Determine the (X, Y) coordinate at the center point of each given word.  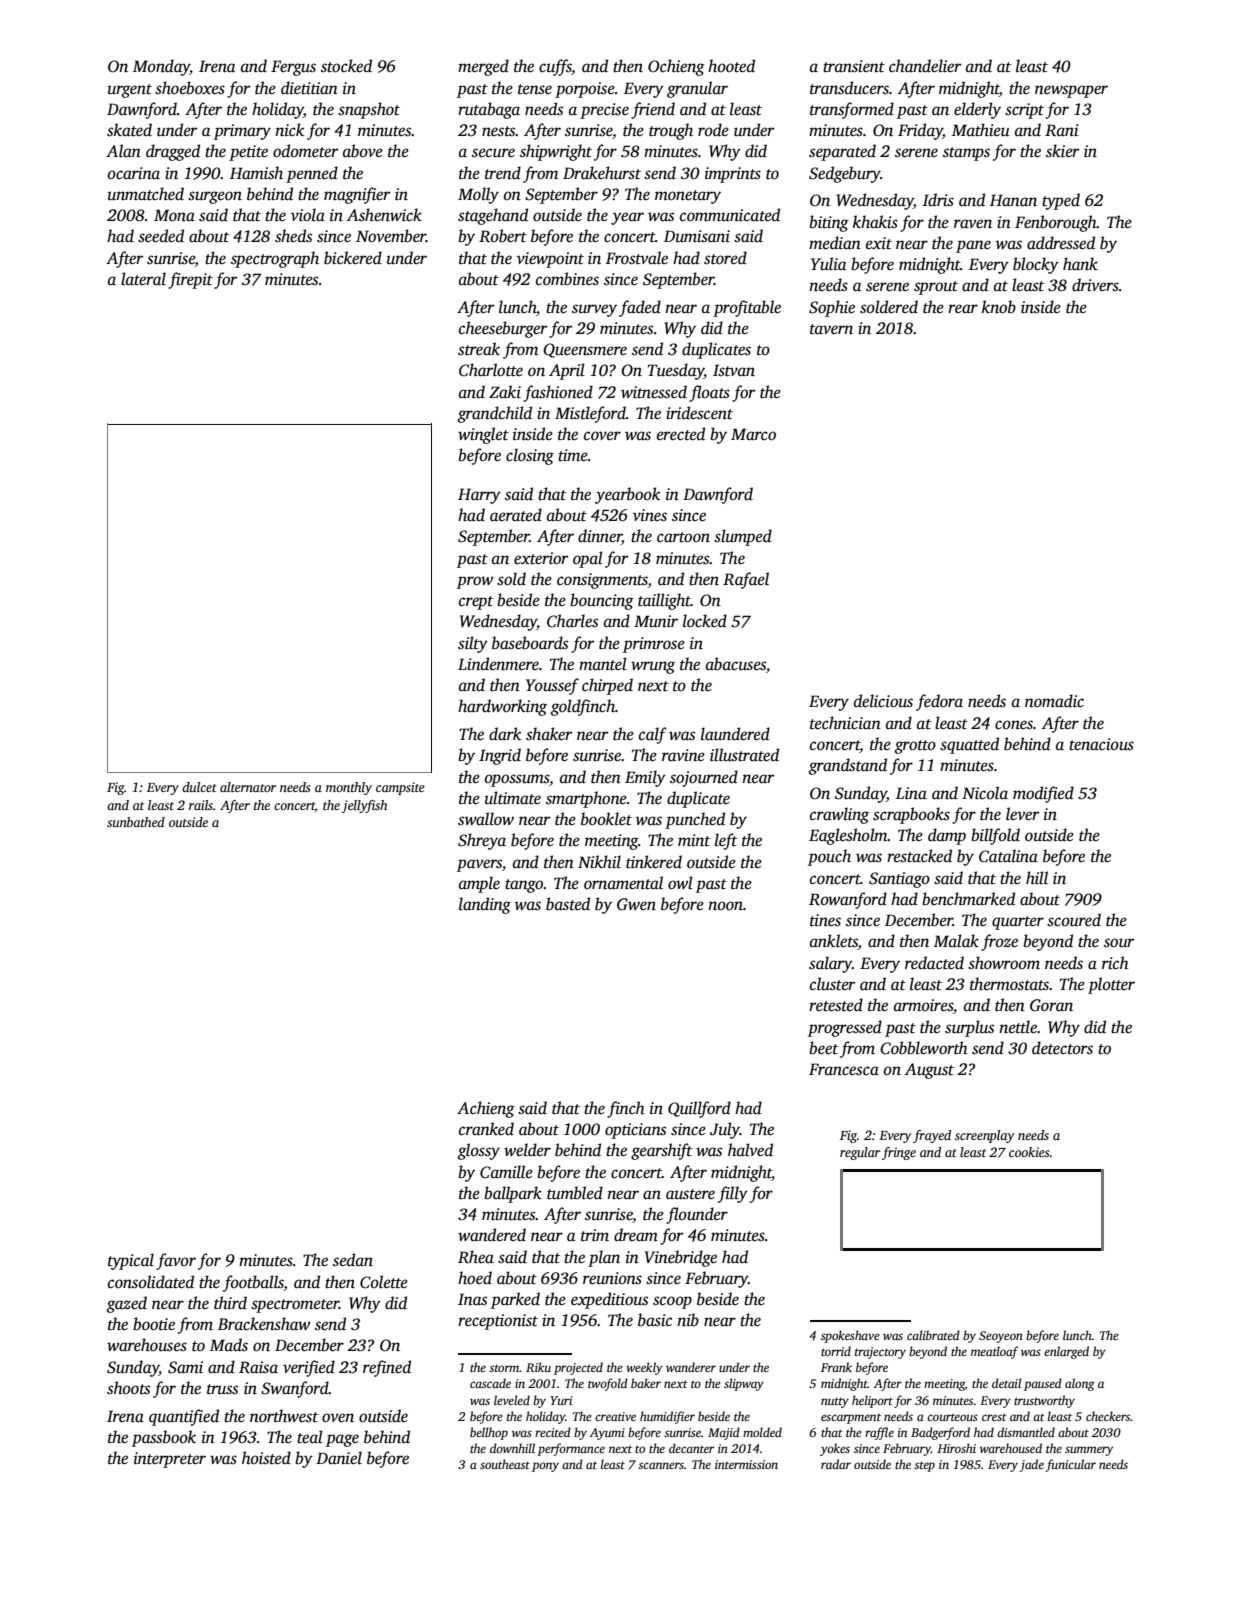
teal (310, 1437)
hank (1080, 263)
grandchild (494, 414)
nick (289, 129)
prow (475, 582)
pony (545, 1467)
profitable (747, 308)
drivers (1095, 285)
